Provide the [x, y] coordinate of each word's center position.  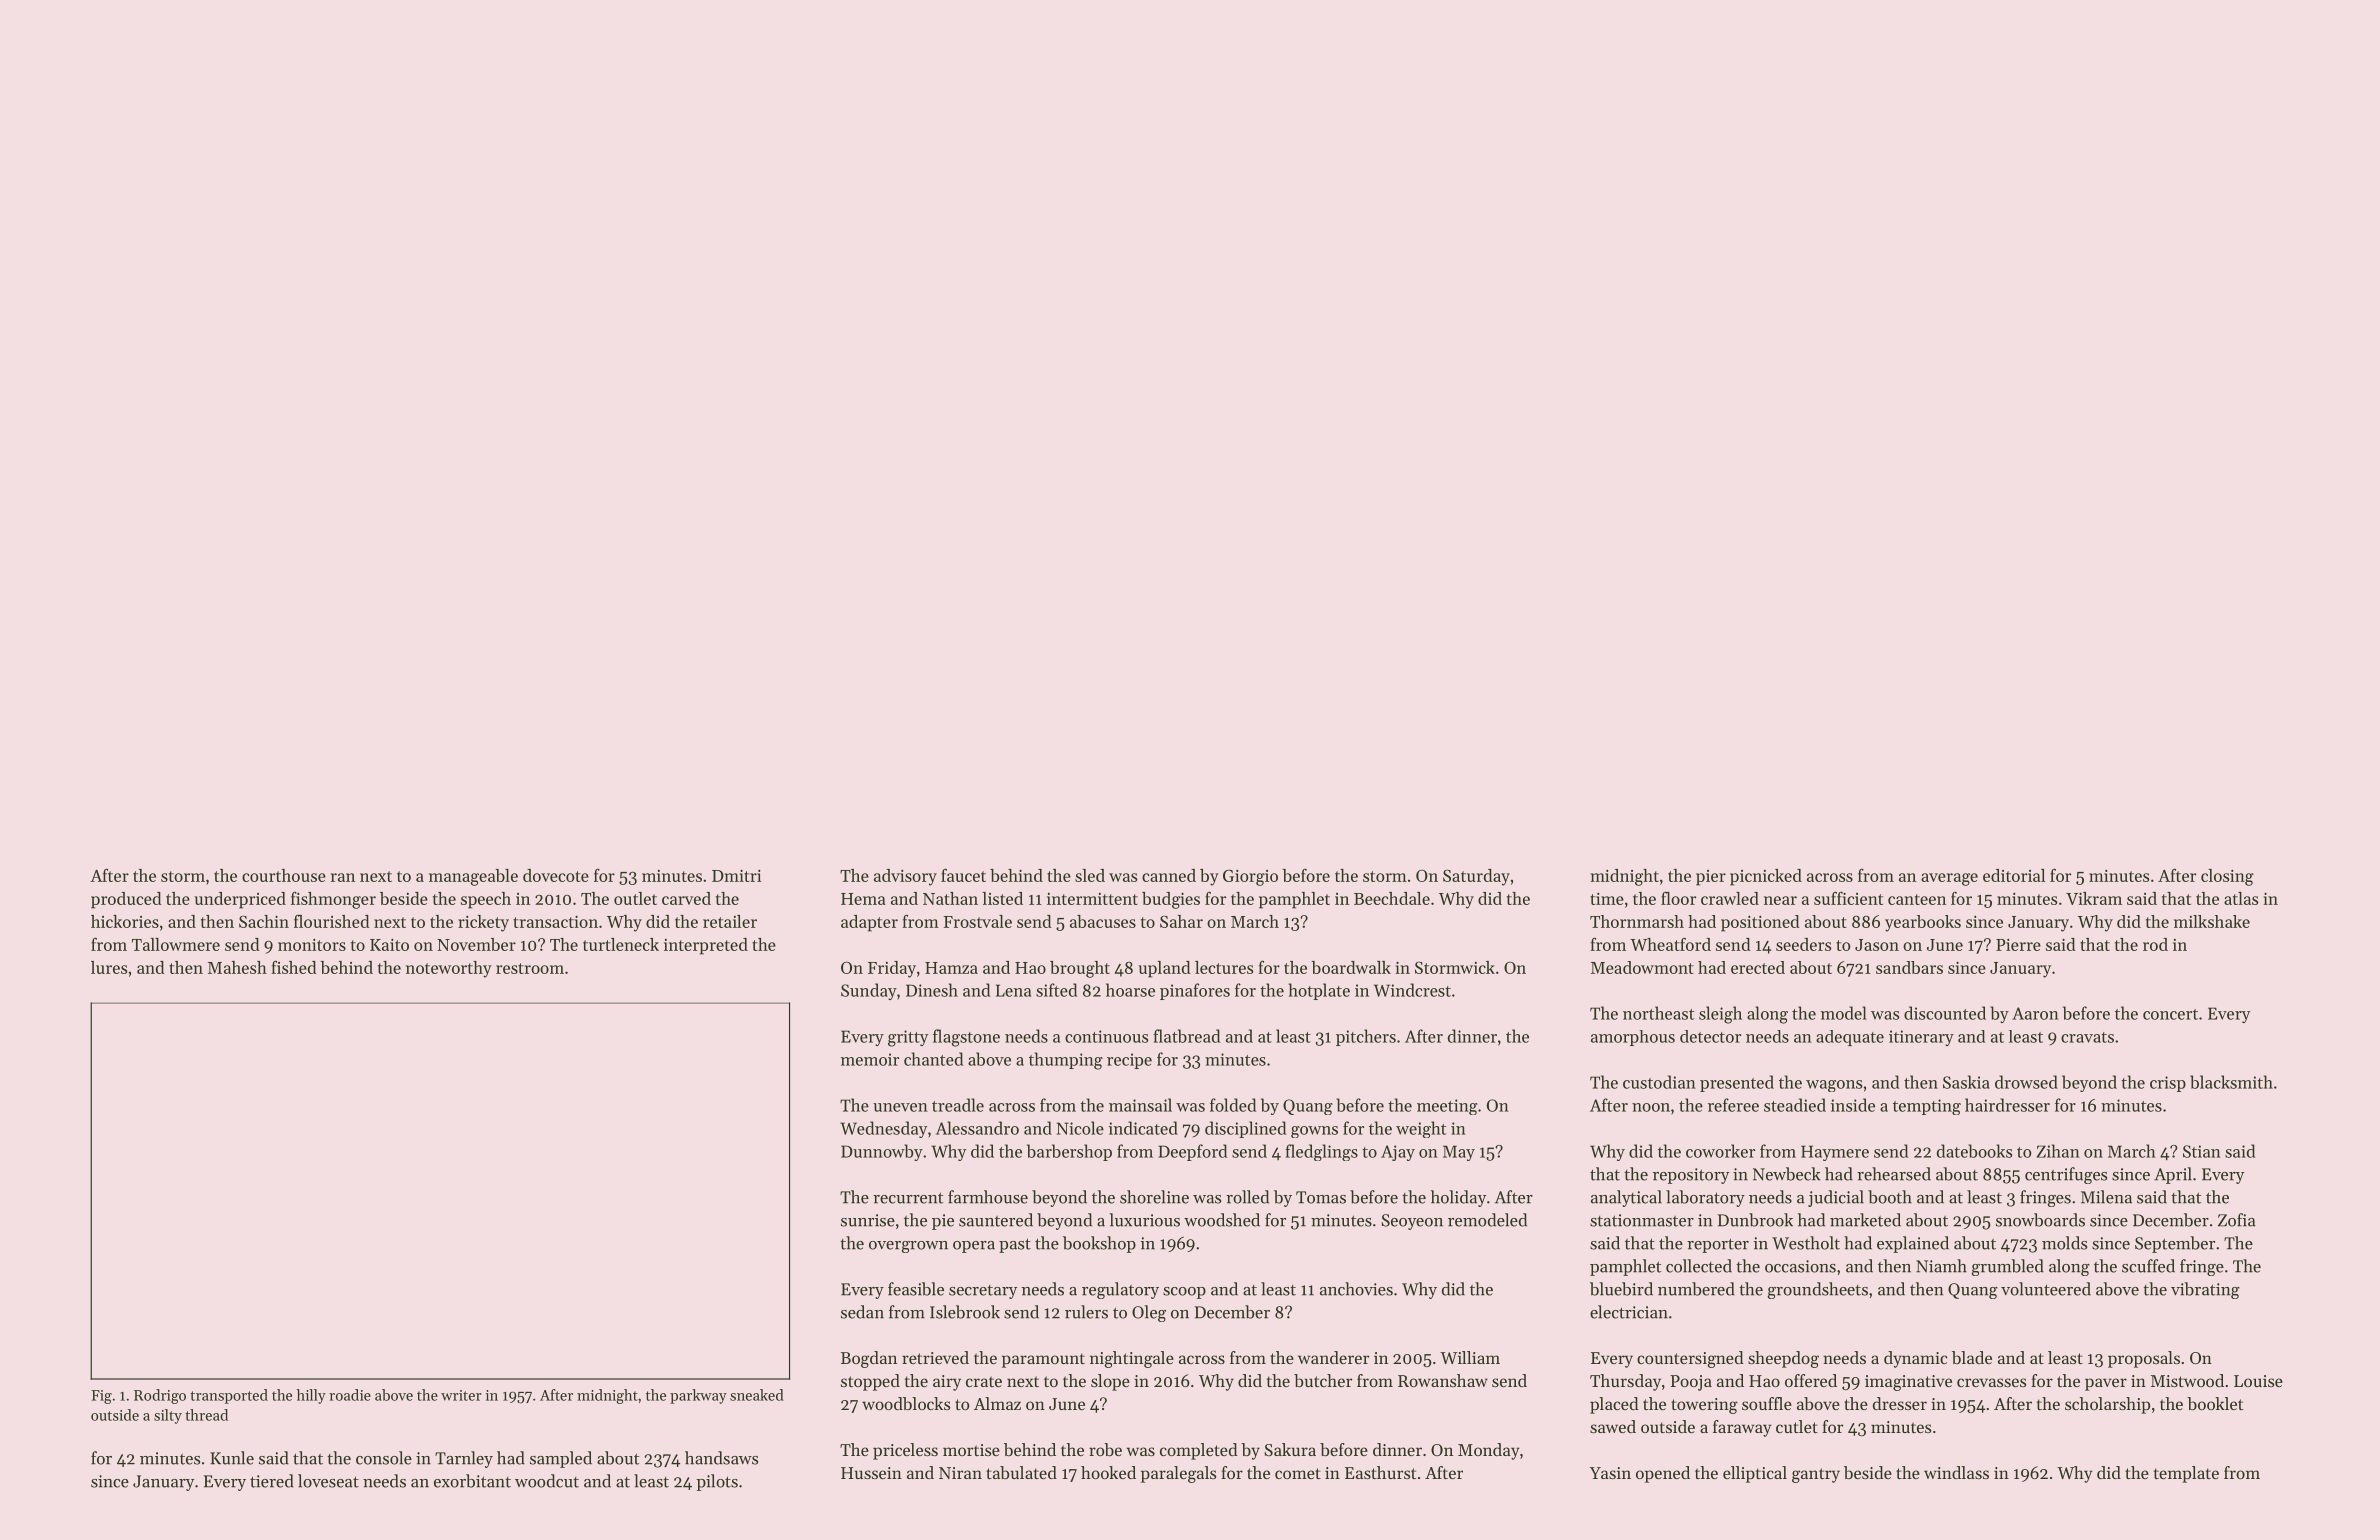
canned [1169, 875]
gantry [1816, 1475]
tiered [272, 1481]
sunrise [868, 1220]
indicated [1143, 1128]
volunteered [2046, 1289]
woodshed [1222, 1220]
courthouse [284, 875]
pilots [717, 1482]
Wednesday [883, 1129]
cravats [2087, 1037]
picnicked [1766, 877]
